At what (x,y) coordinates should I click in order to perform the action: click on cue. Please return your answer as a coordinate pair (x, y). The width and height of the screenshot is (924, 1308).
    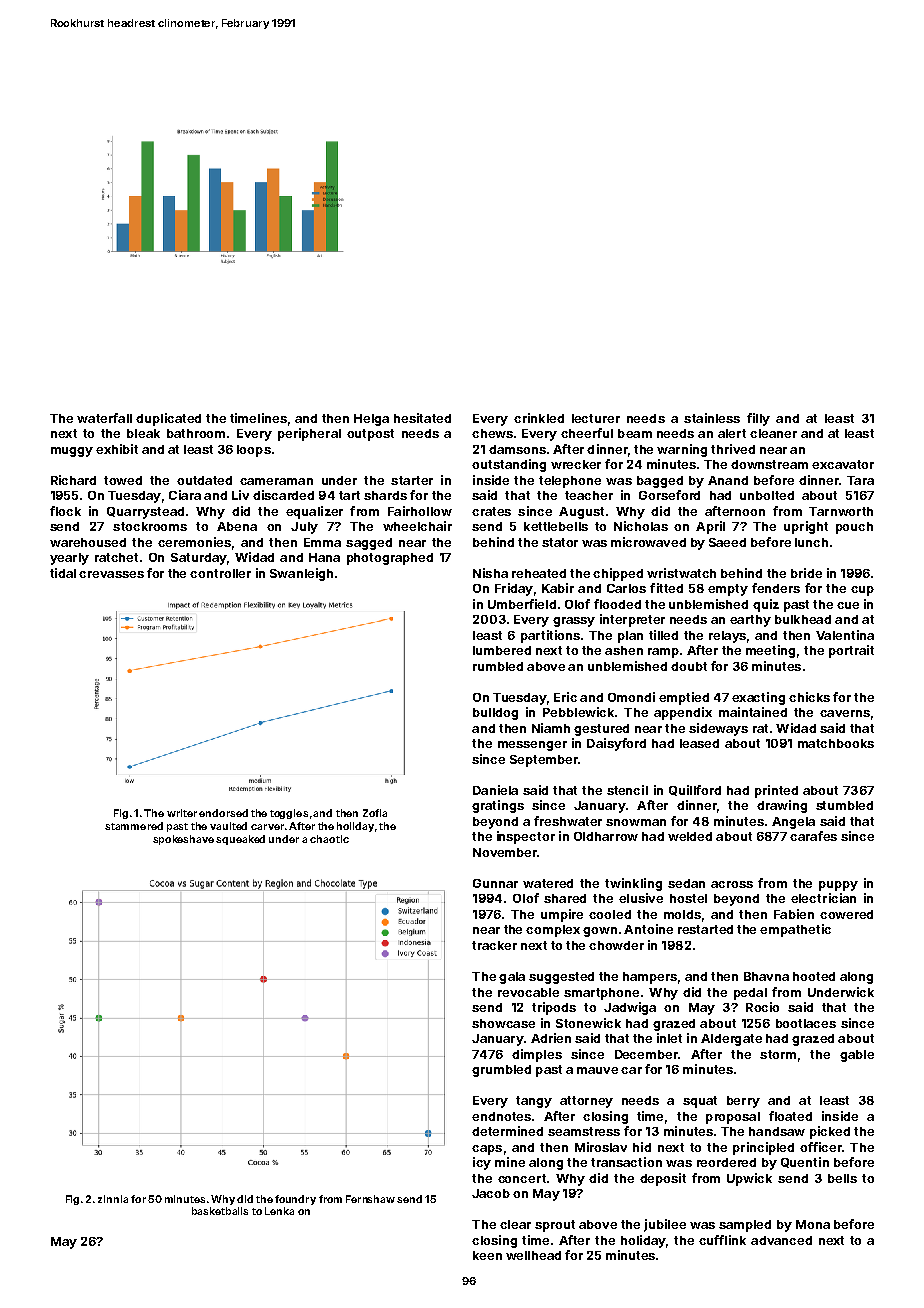
    Looking at the image, I should click on (848, 605).
